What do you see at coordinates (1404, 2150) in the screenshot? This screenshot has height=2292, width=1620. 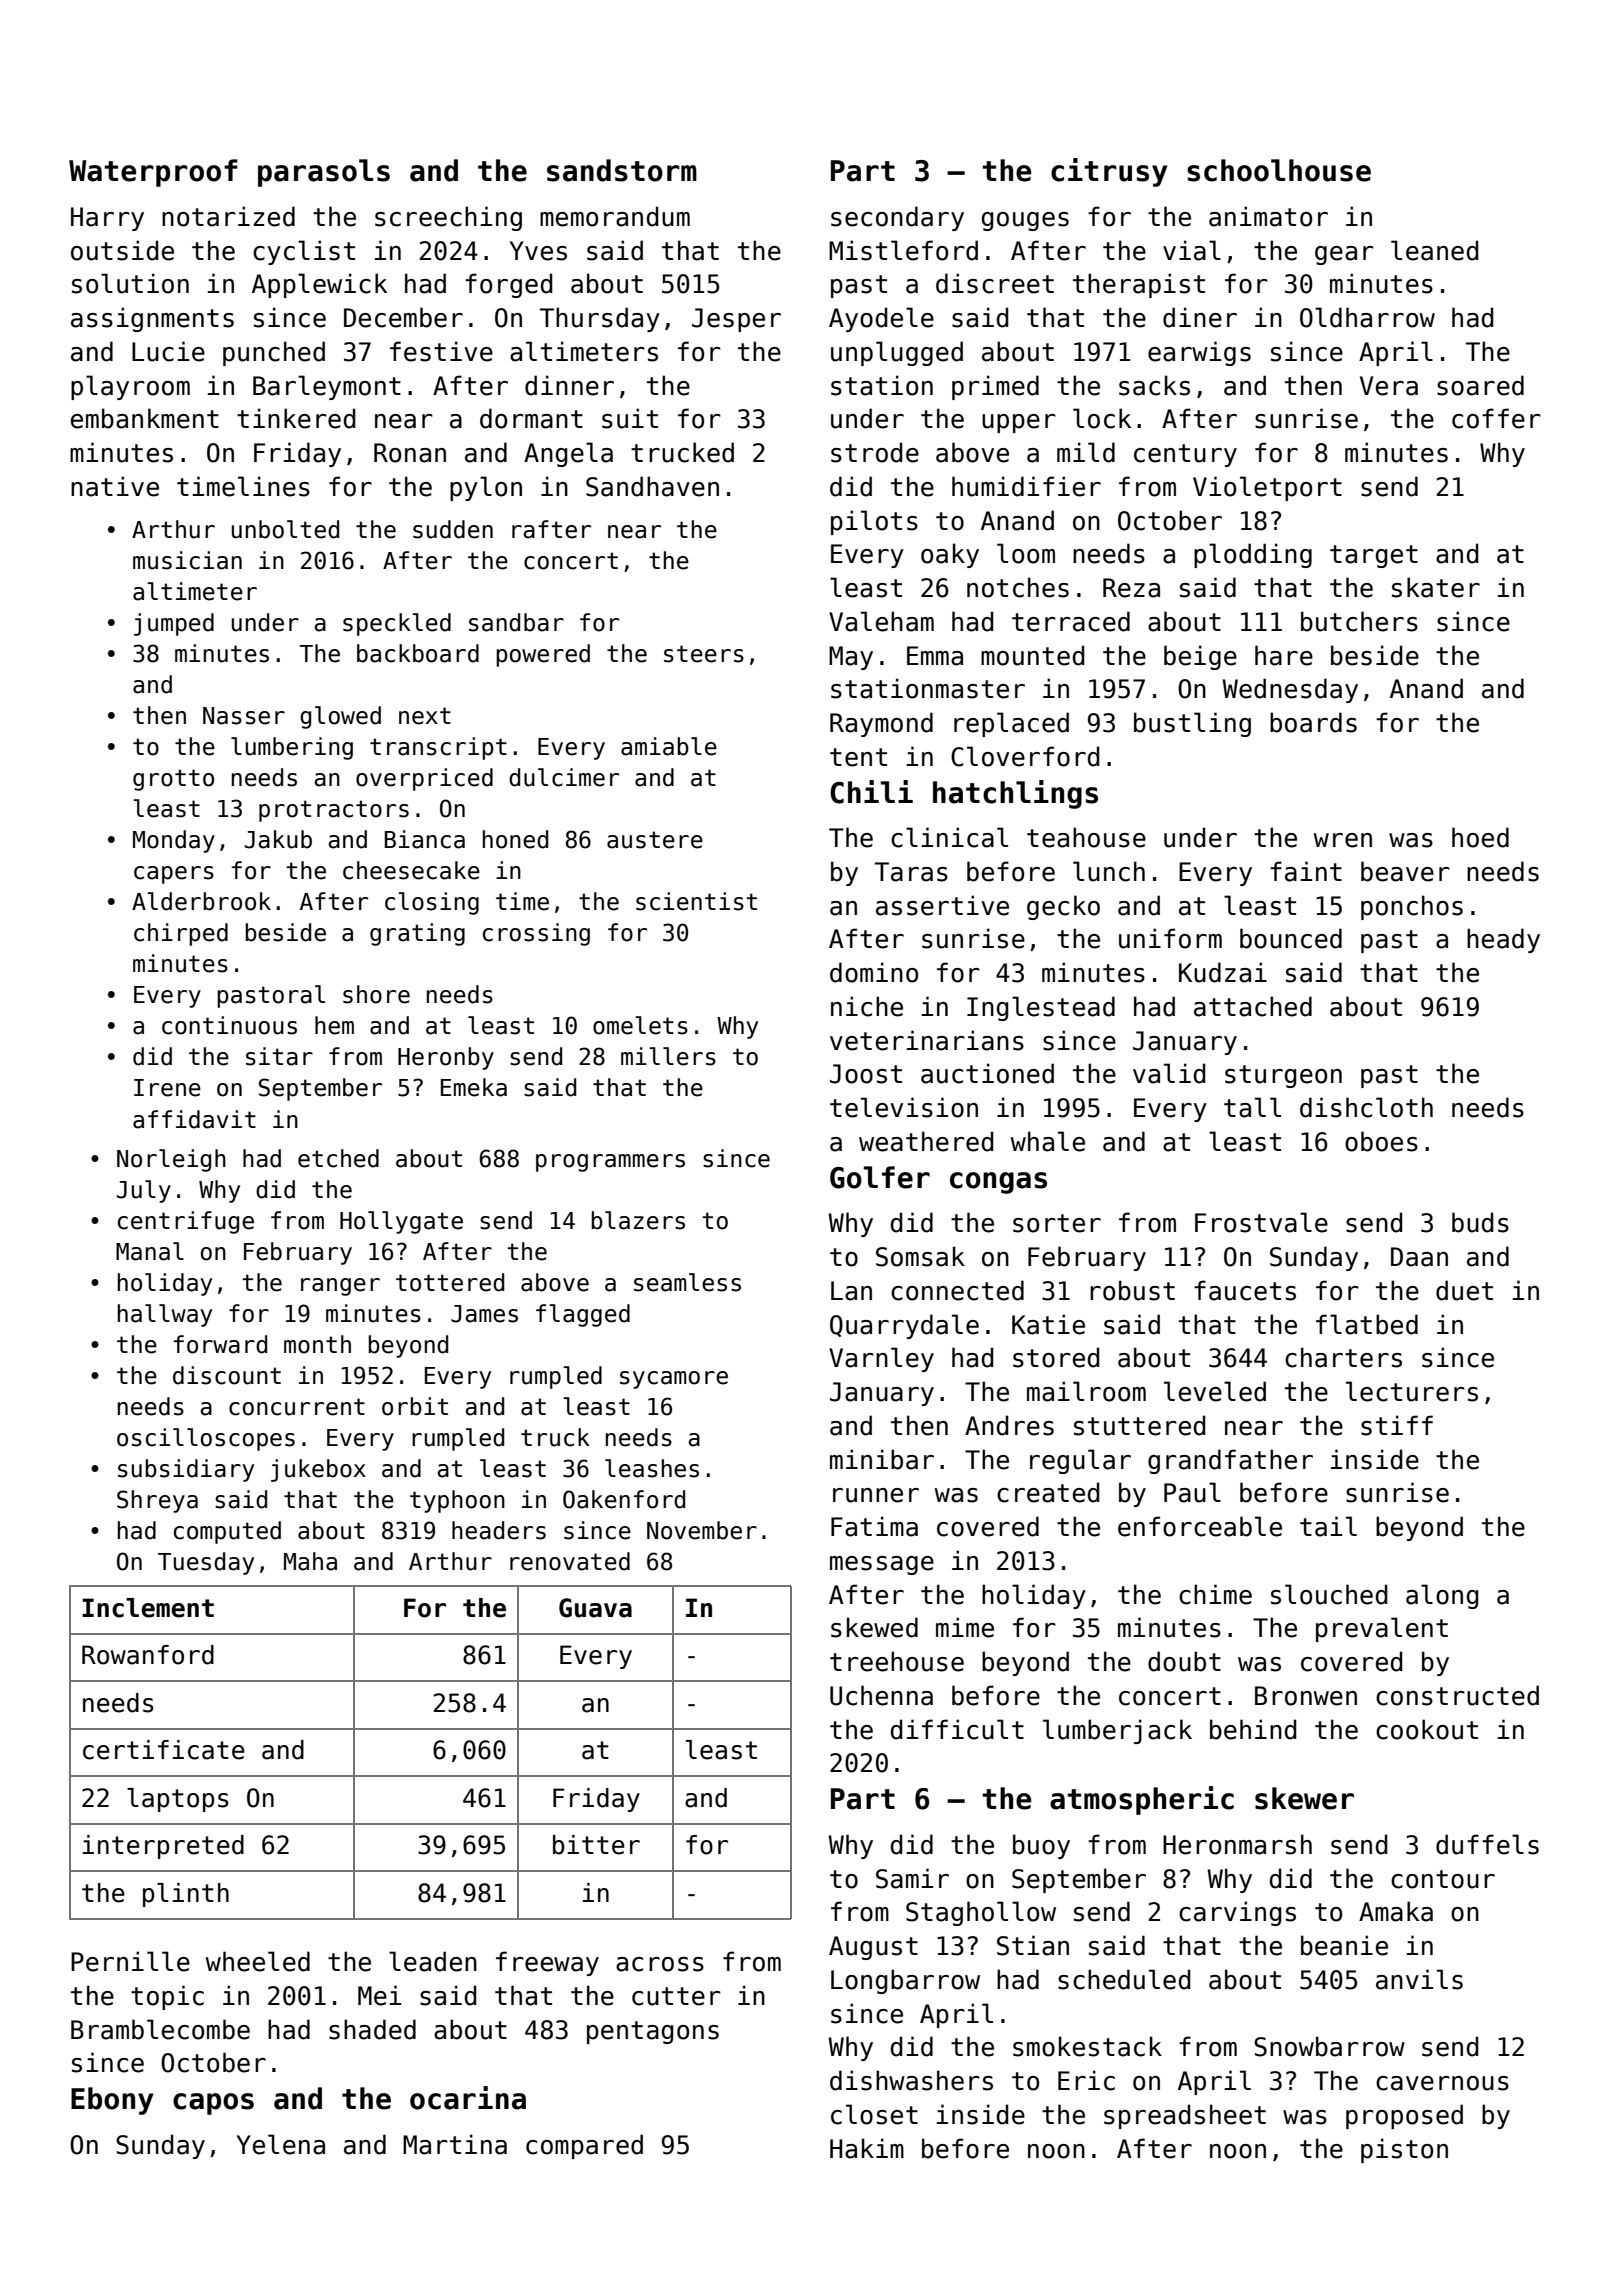 I see `piston` at bounding box center [1404, 2150].
